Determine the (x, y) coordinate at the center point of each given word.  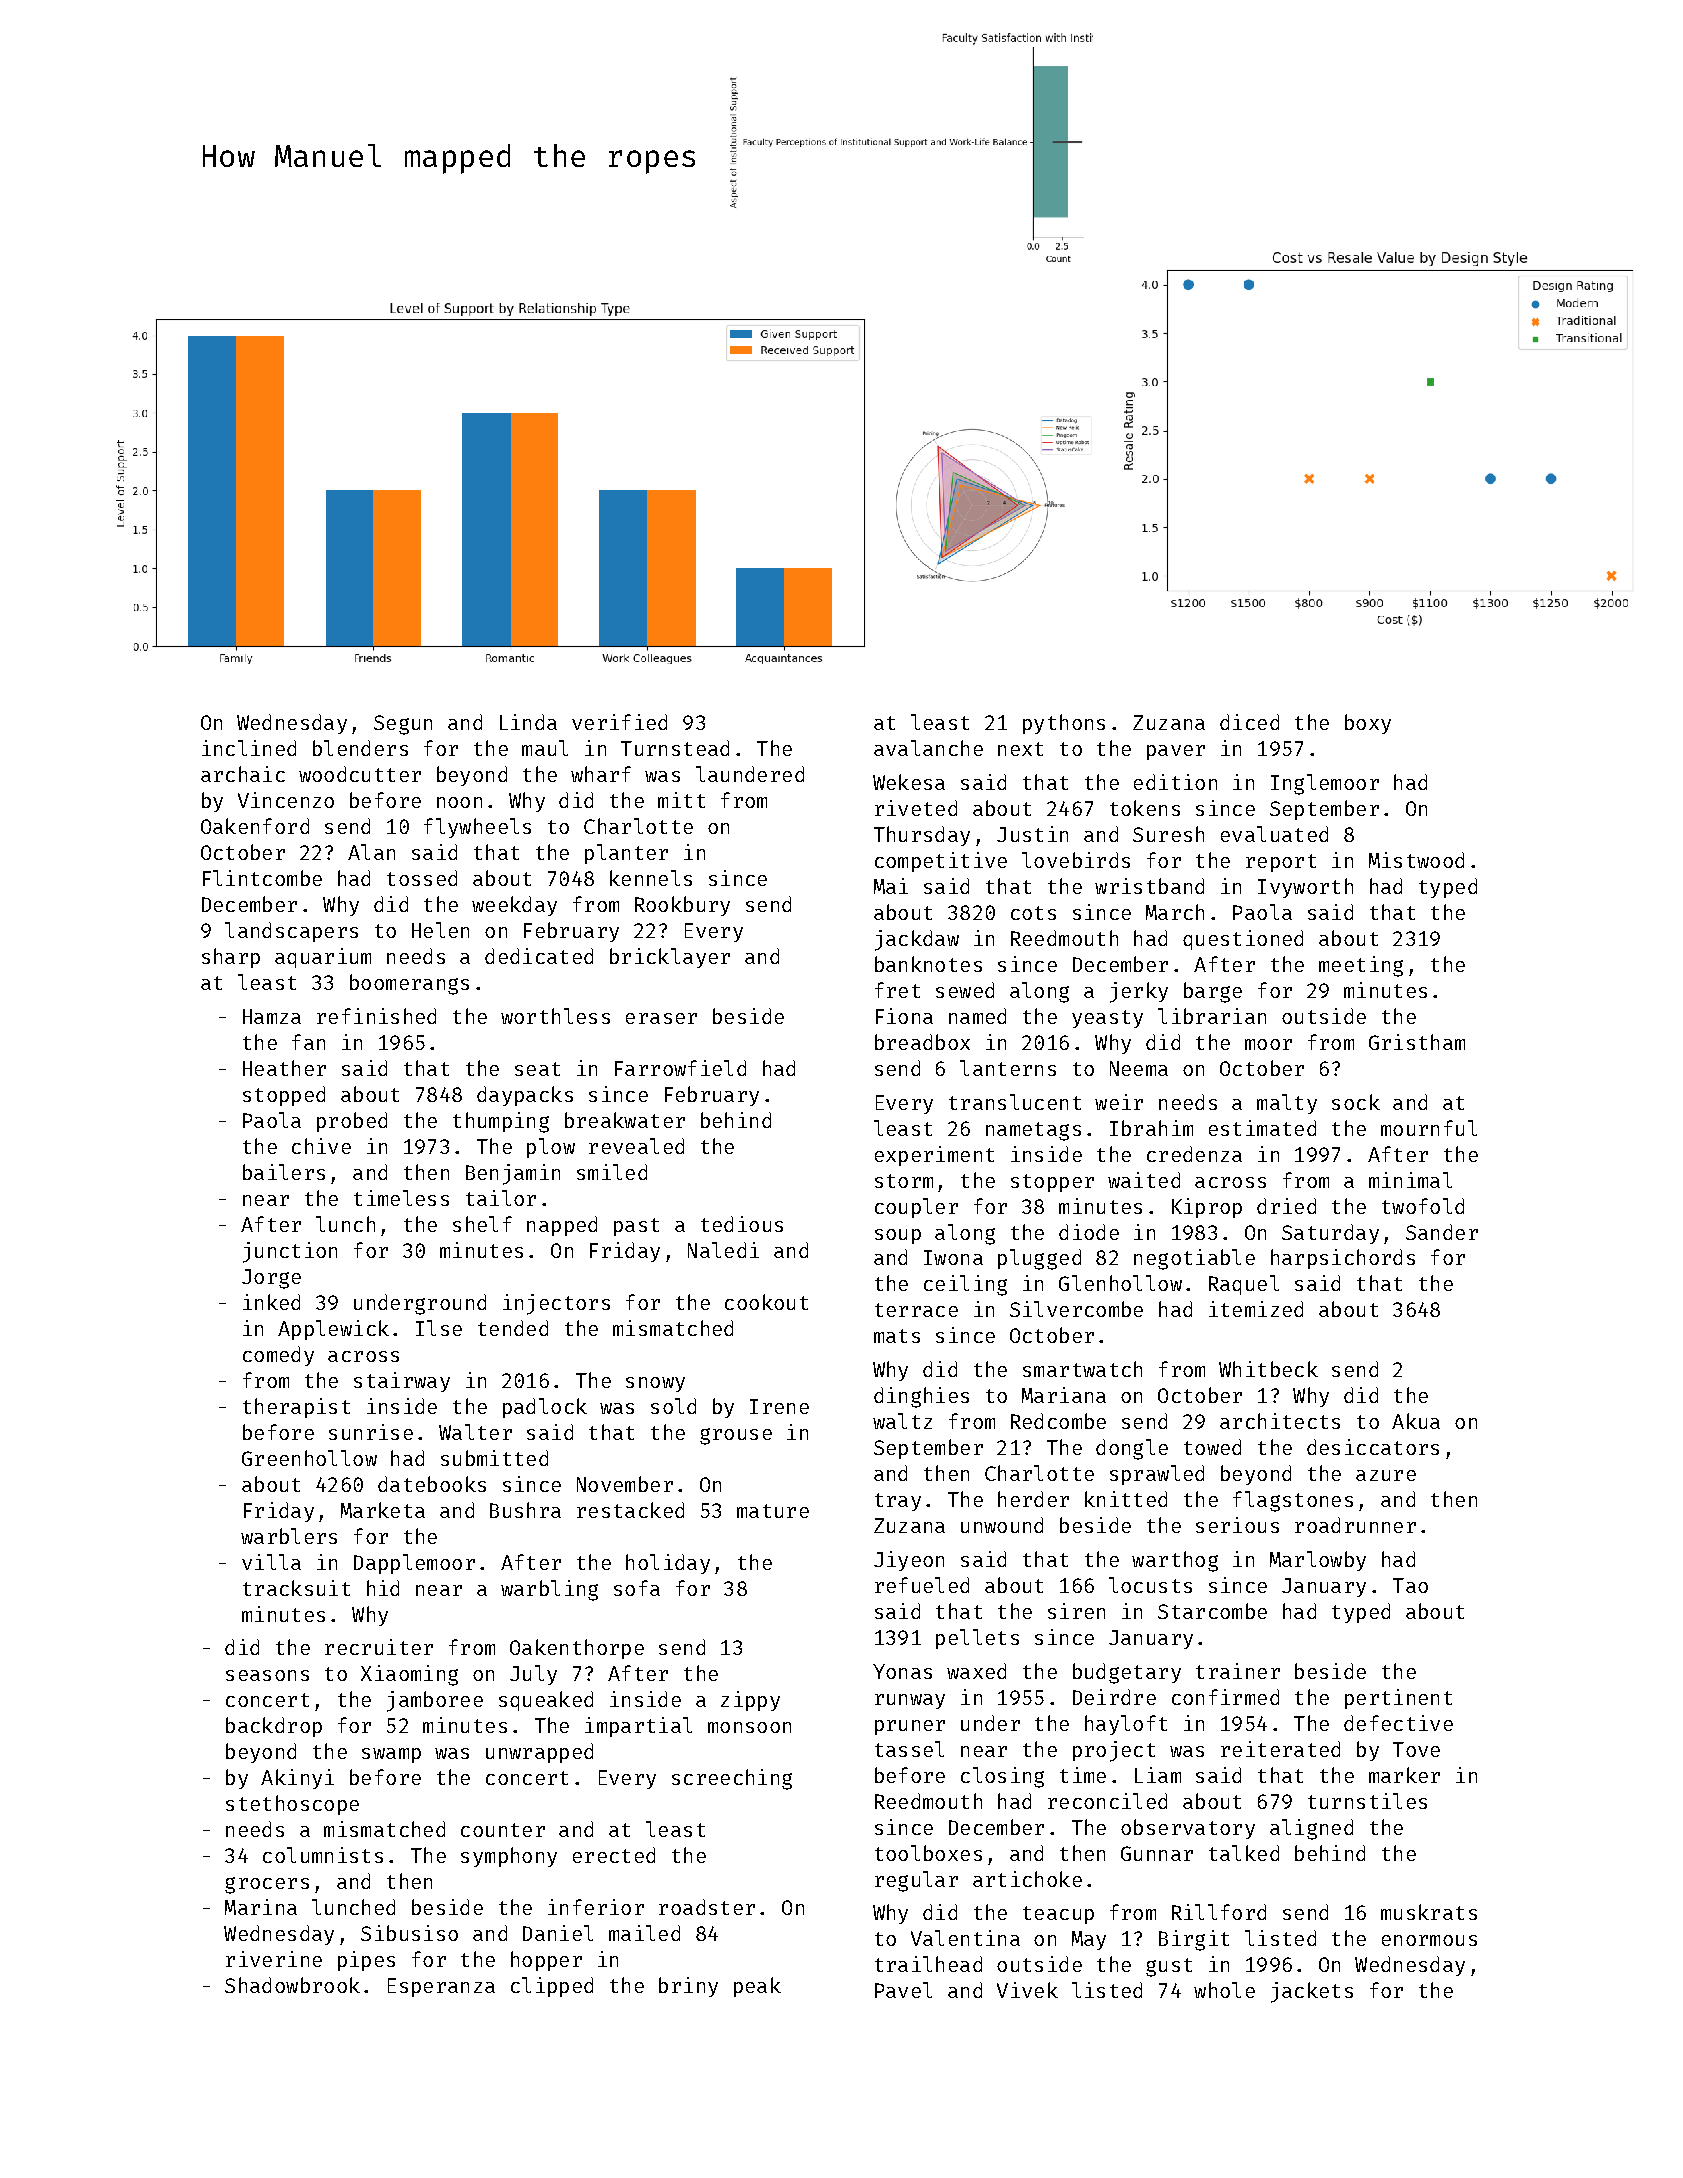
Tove (1416, 1749)
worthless (555, 1016)
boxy (1368, 724)
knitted (1126, 1499)
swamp (391, 1755)
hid (383, 1588)
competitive (941, 862)
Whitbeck (1268, 1369)
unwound (1002, 1525)
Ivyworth (1305, 888)
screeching (732, 1779)
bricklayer (670, 958)
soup (898, 1236)
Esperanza (441, 1987)
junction (290, 1252)
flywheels (477, 828)
